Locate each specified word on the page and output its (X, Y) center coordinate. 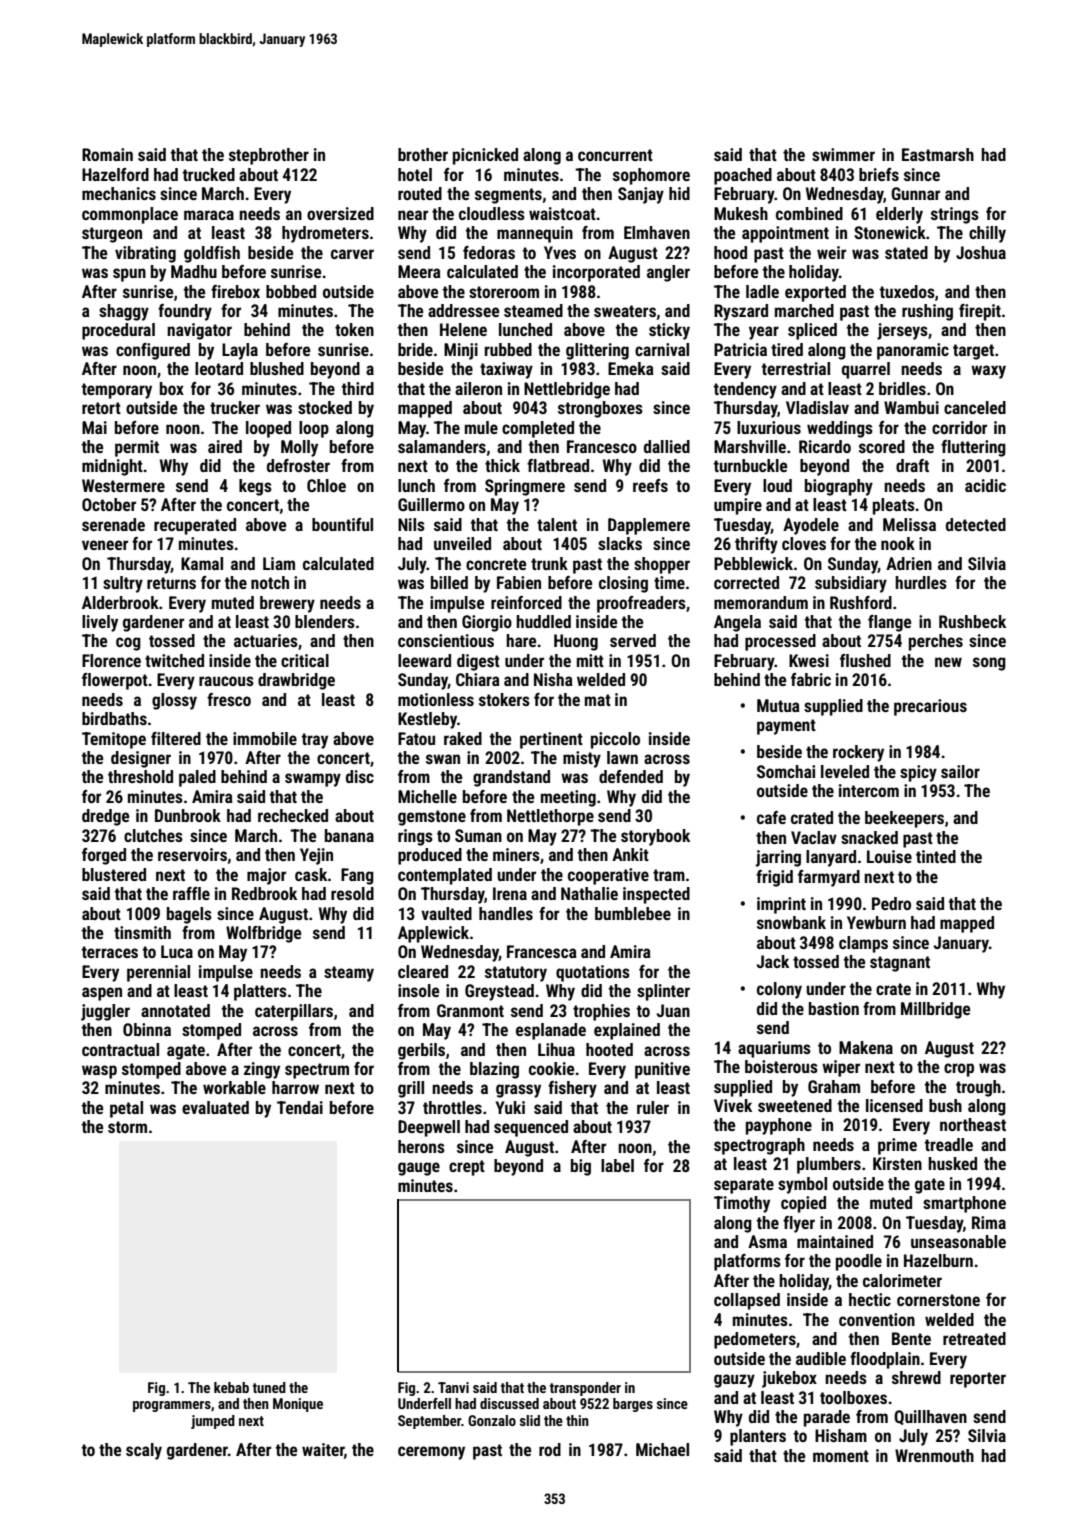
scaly (144, 1451)
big (581, 1167)
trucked (209, 174)
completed (538, 429)
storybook (655, 837)
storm (127, 1127)
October (109, 504)
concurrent (615, 155)
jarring (778, 858)
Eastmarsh (938, 154)
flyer (799, 1224)
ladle (762, 291)
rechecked (293, 815)
